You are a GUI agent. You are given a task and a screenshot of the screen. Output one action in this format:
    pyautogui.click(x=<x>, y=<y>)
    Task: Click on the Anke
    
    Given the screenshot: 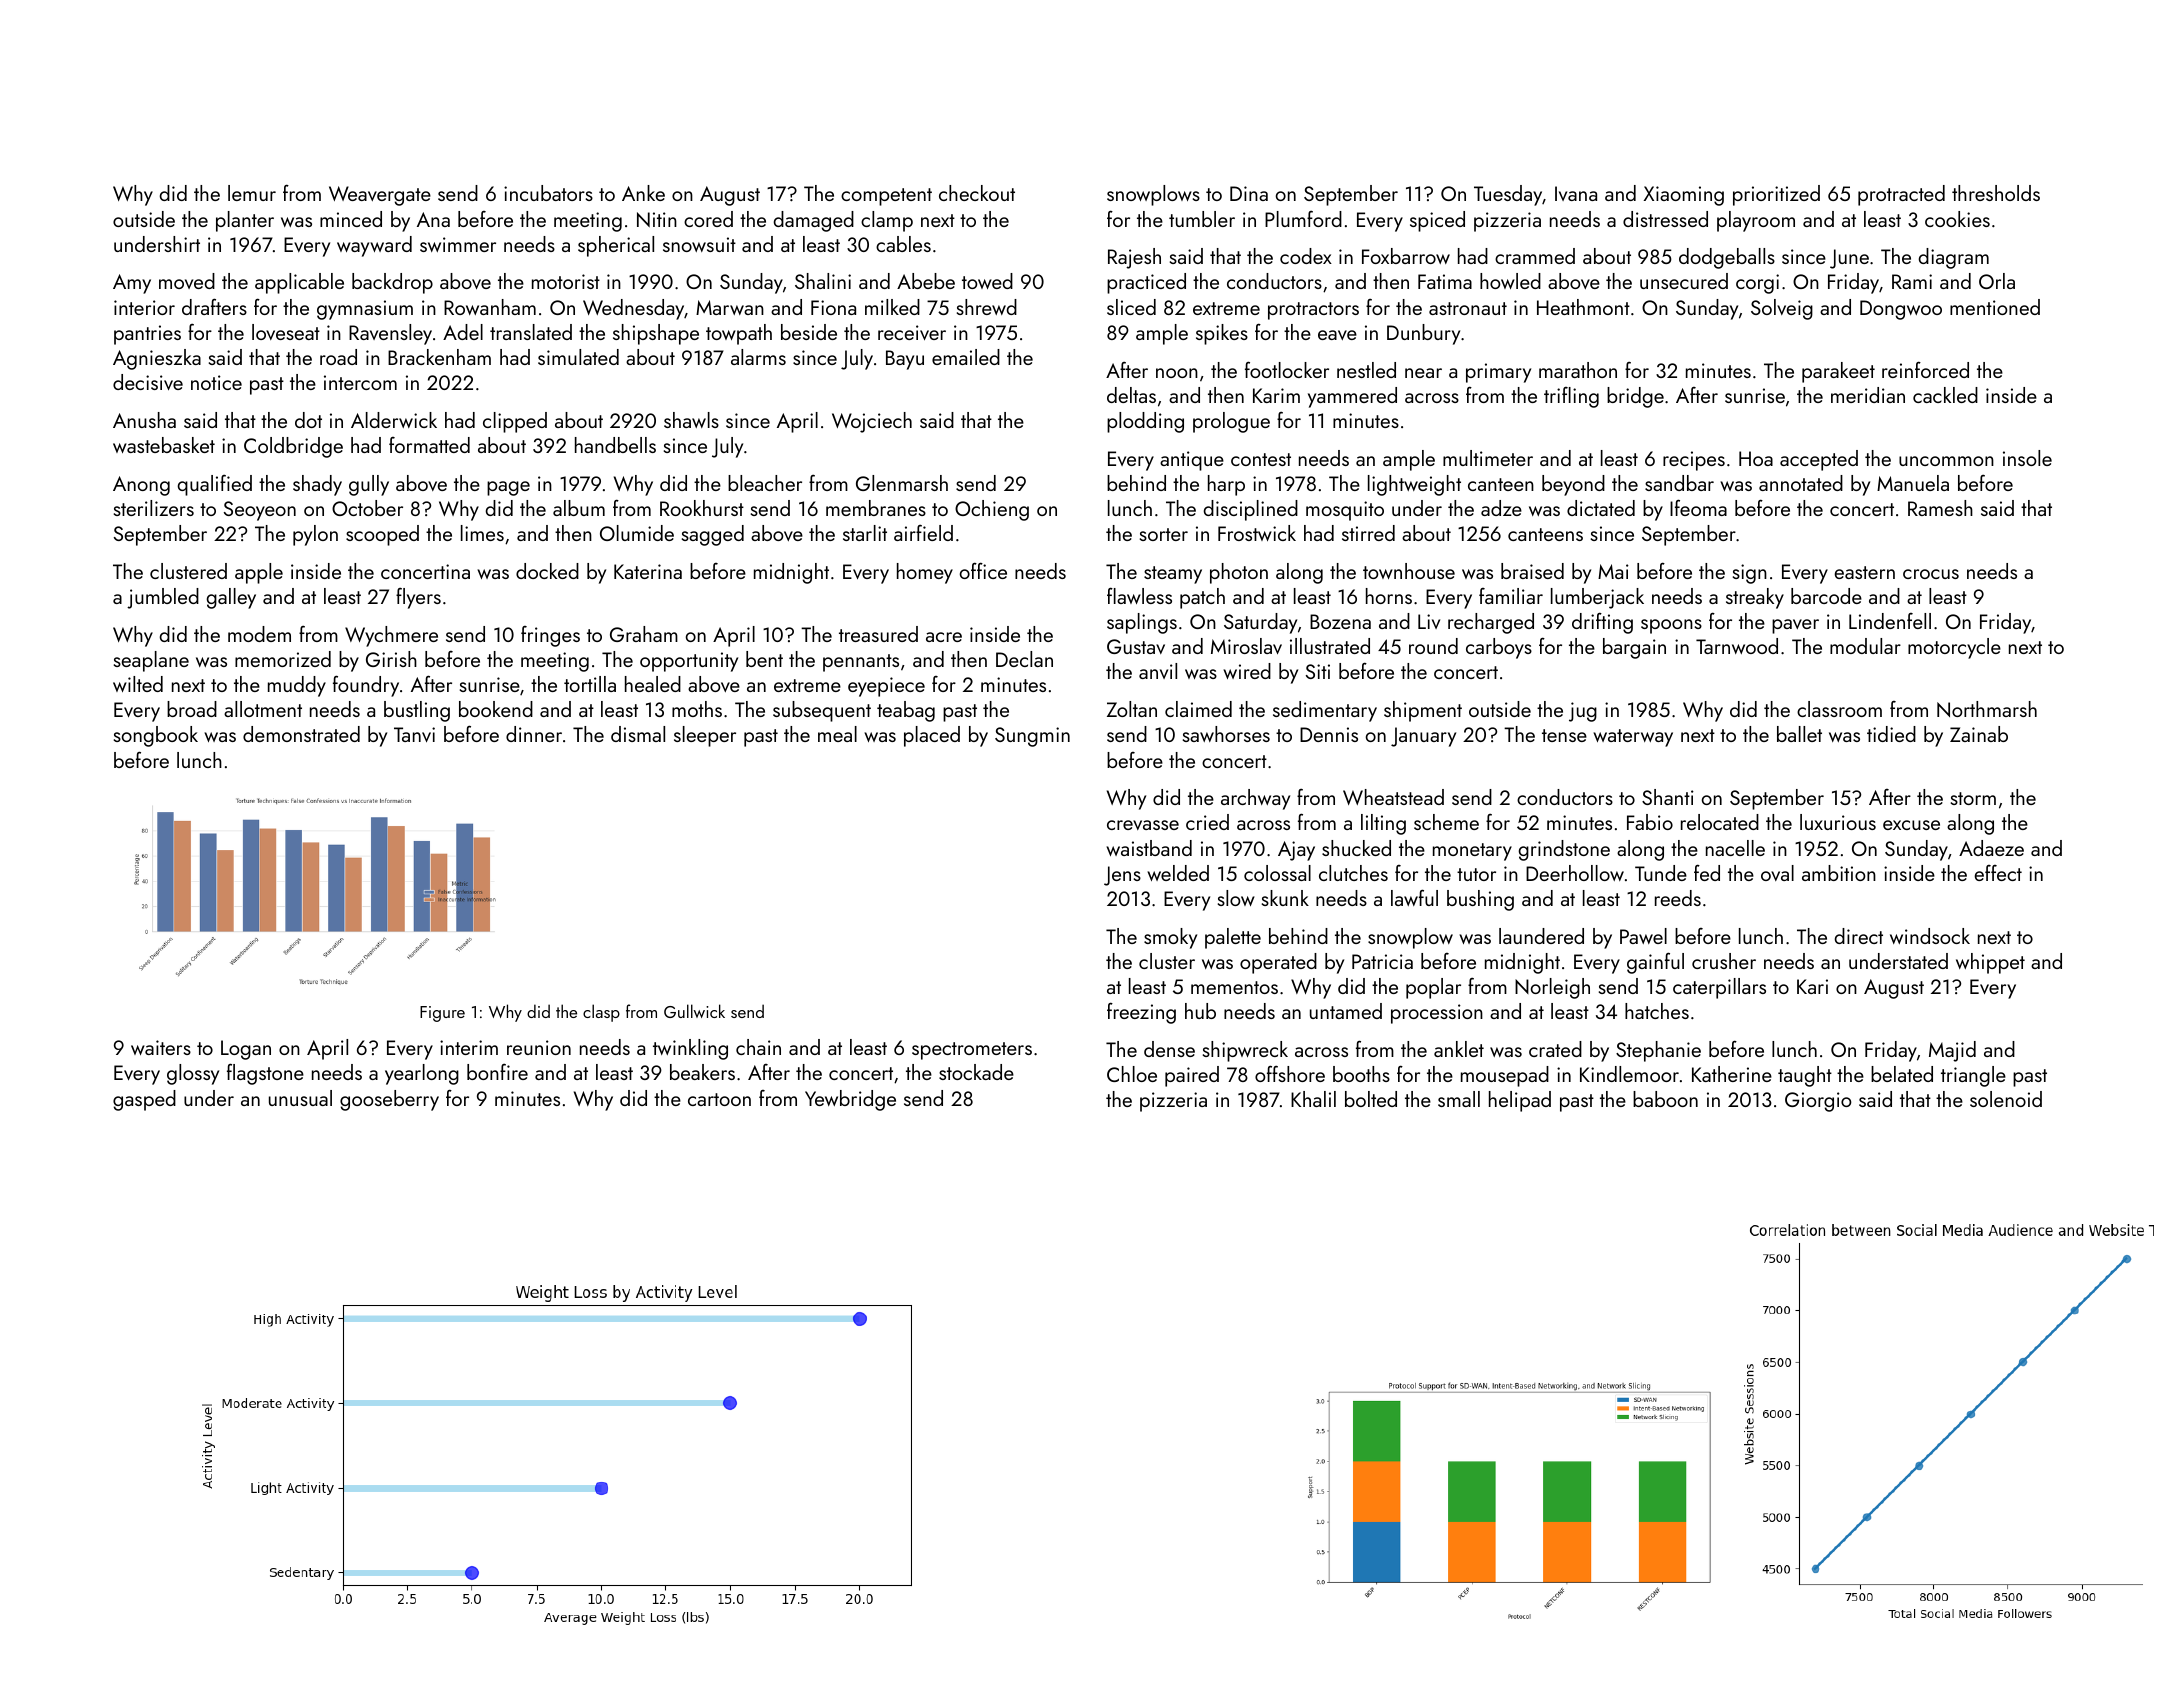 What is the action you would take?
    pyautogui.click(x=643, y=193)
